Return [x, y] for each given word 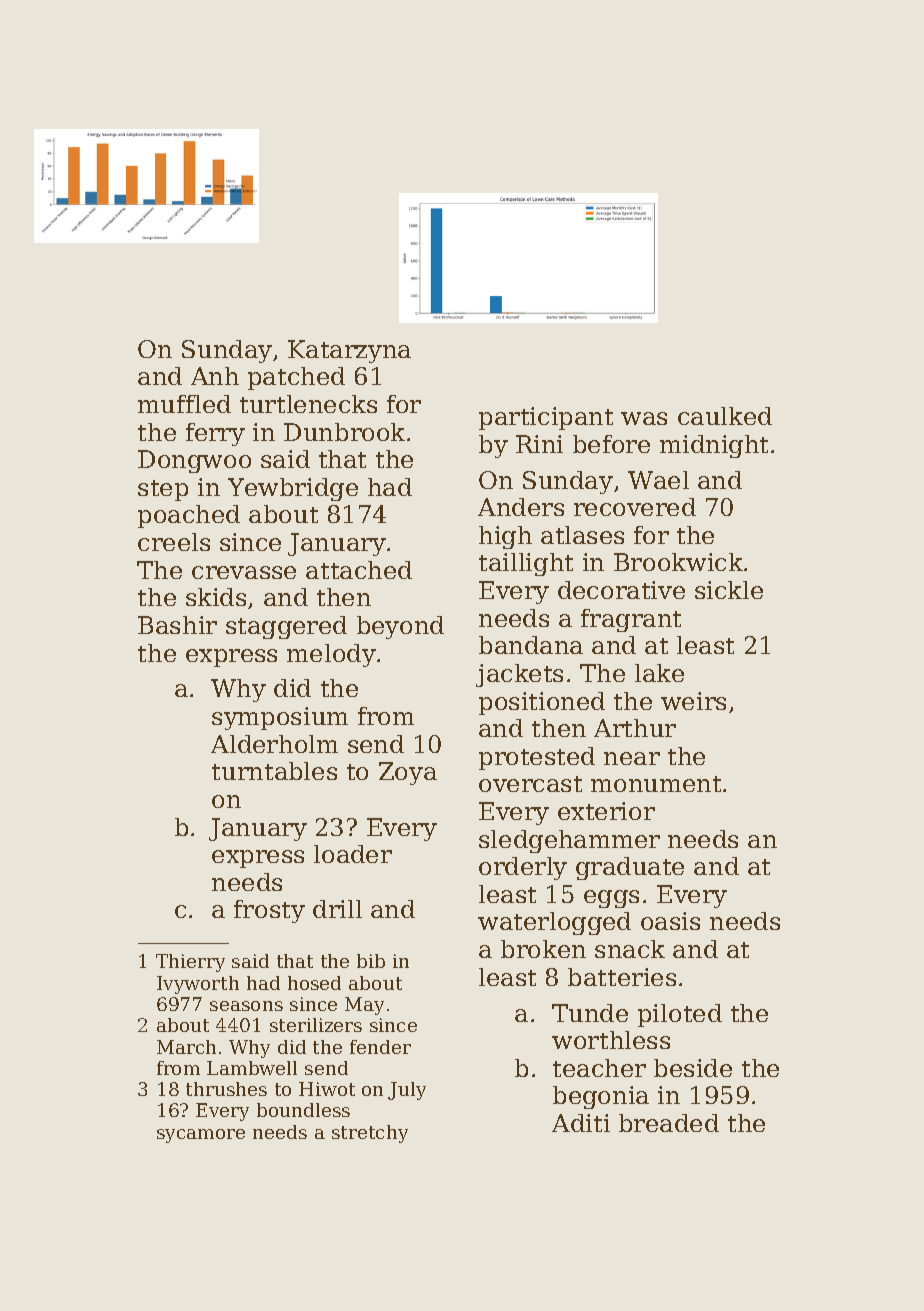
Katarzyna [349, 351]
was [644, 418]
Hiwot [327, 1089]
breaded [669, 1123]
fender [380, 1047]
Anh [215, 376]
